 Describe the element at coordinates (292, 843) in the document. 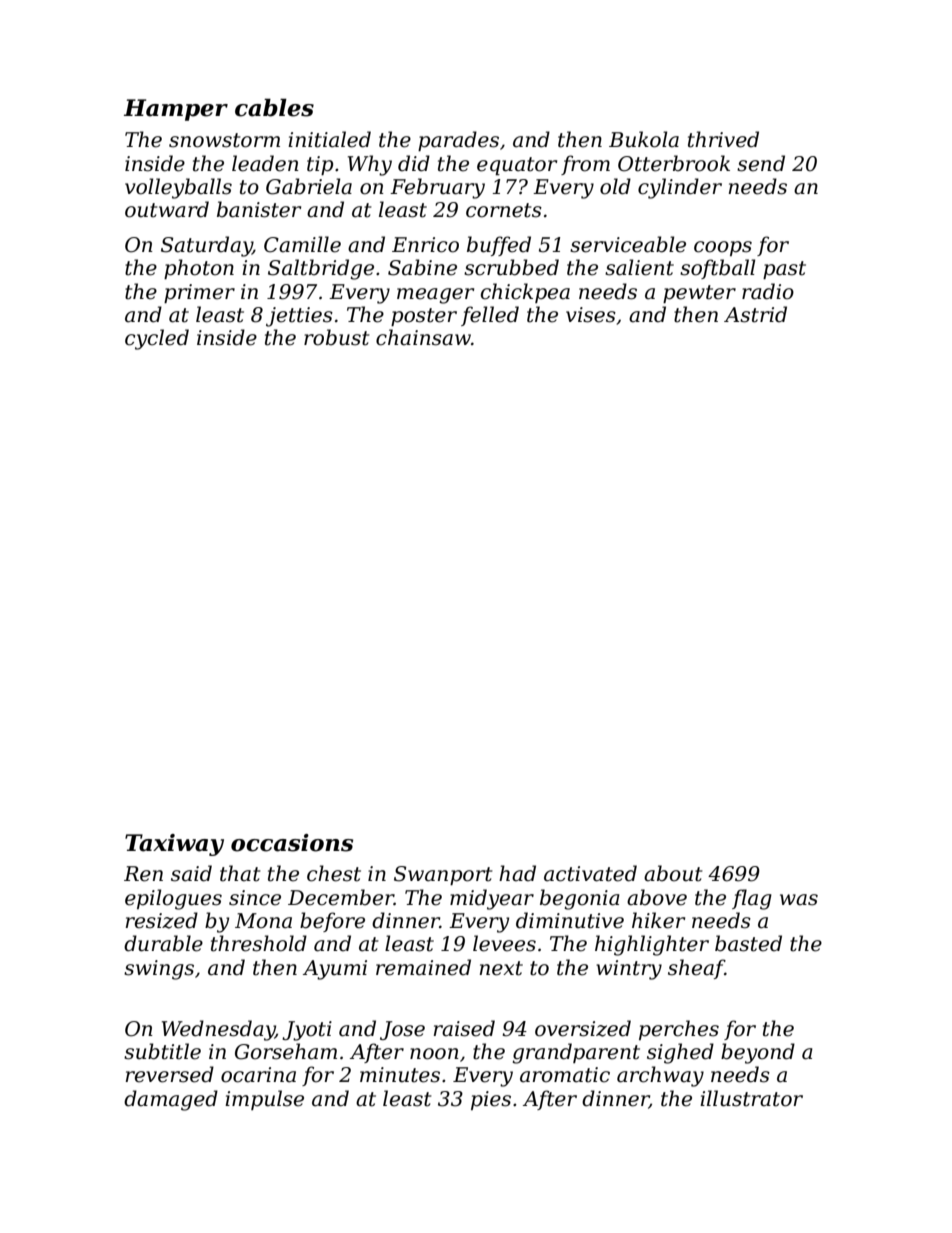

I see `occasions` at that location.
